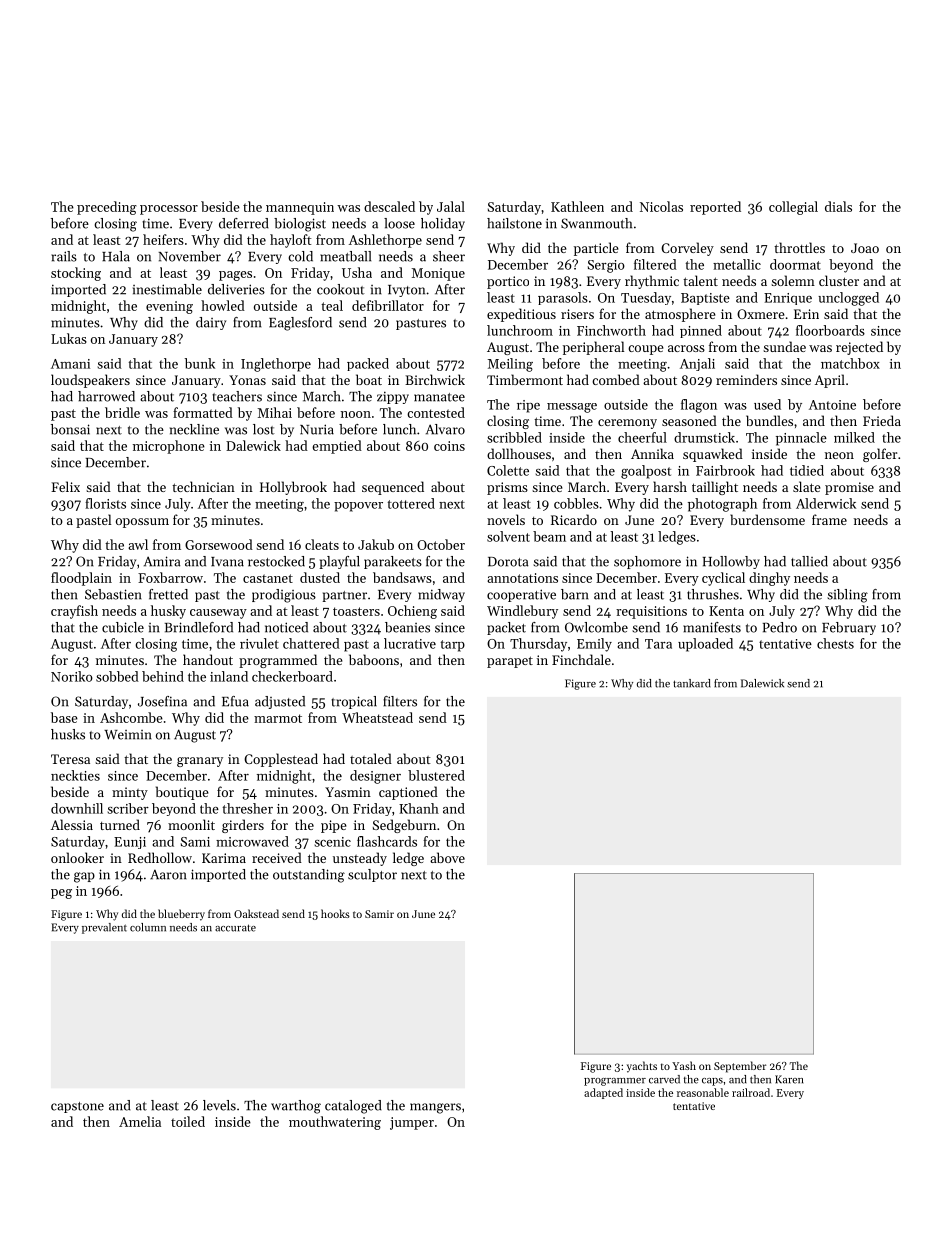  Describe the element at coordinates (447, 857) in the screenshot. I see `above` at that location.
